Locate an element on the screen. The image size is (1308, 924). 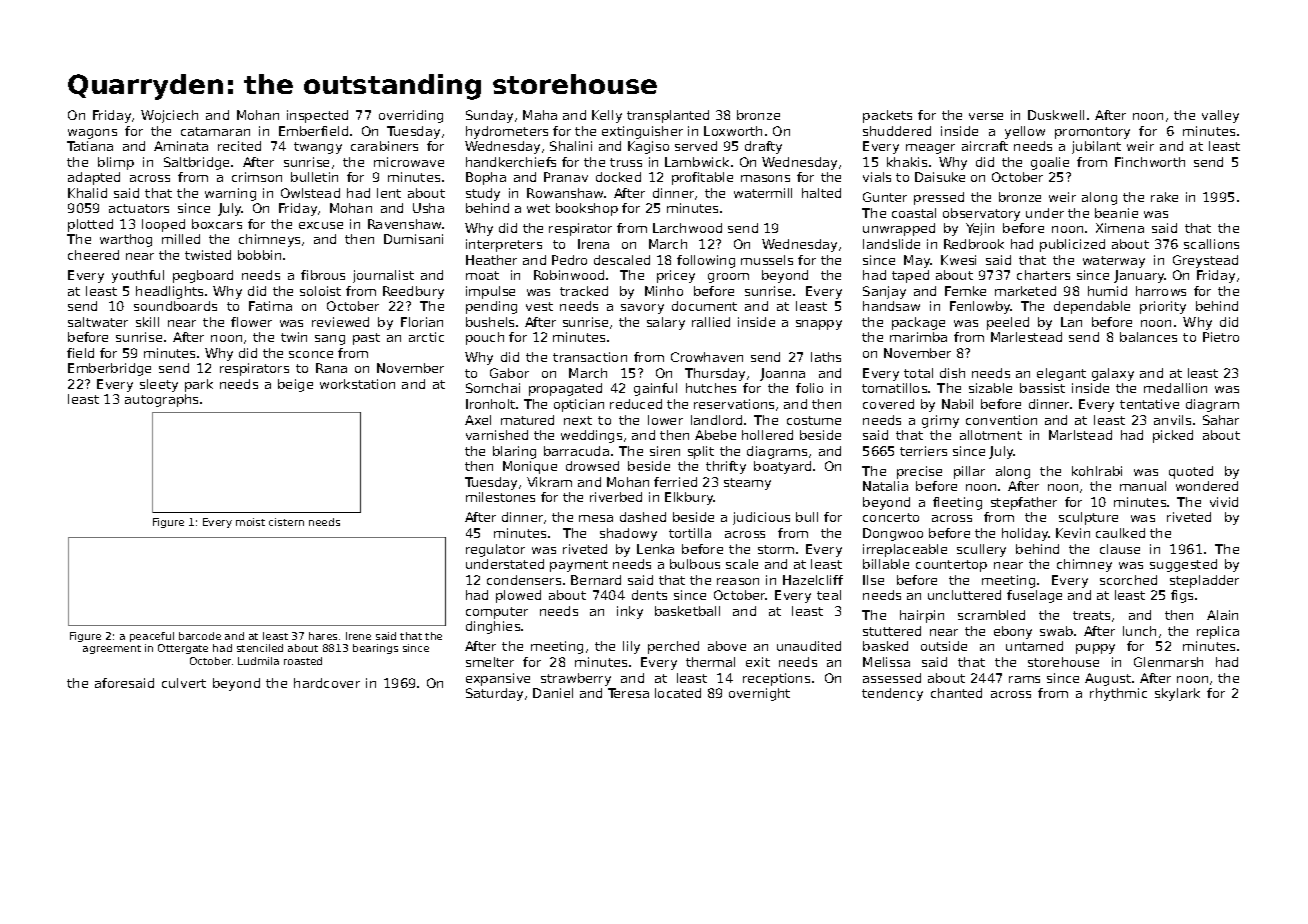
Wojciech is located at coordinates (169, 116).
